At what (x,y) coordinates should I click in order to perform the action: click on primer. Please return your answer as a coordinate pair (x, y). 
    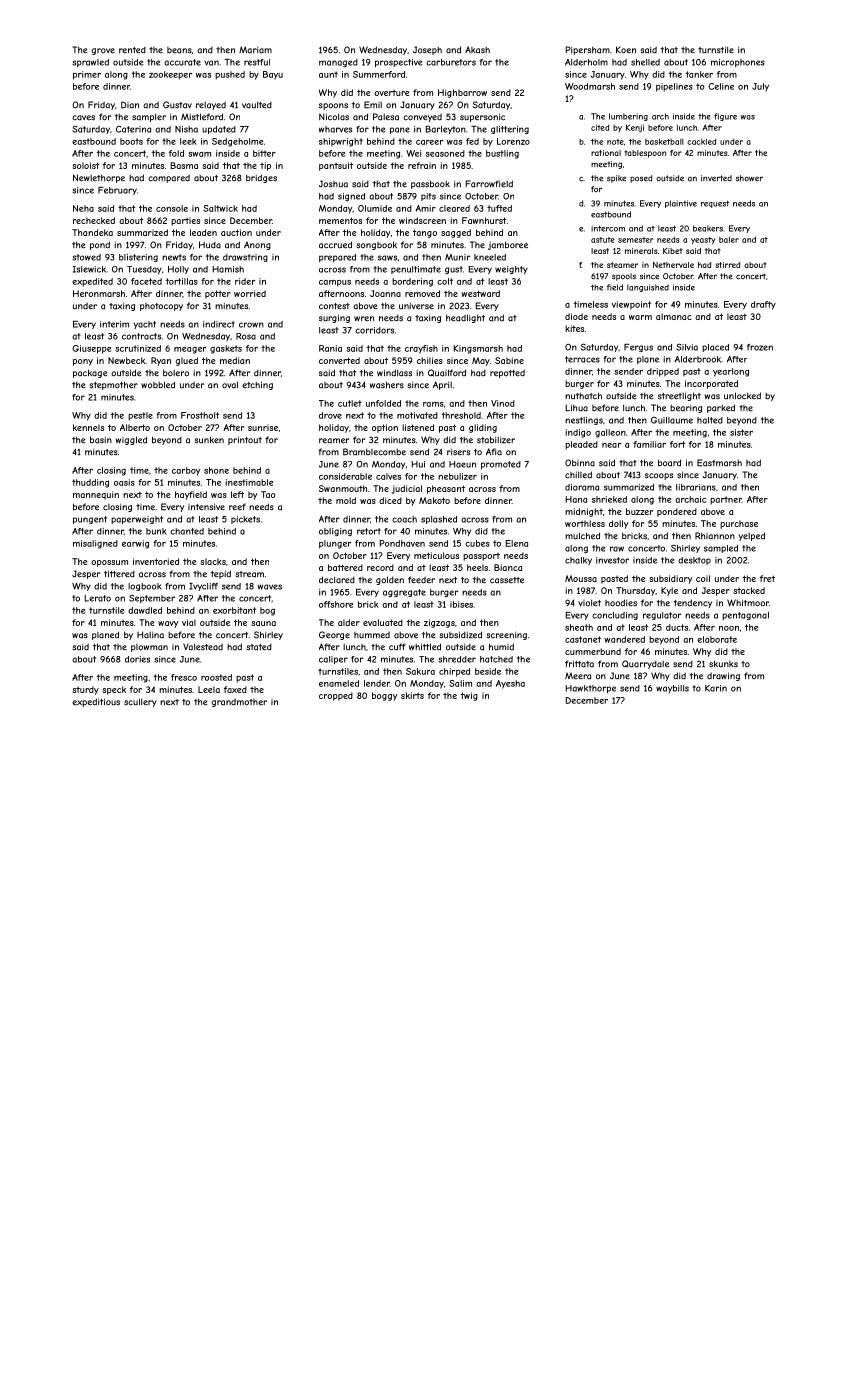
    Looking at the image, I should click on (87, 75).
